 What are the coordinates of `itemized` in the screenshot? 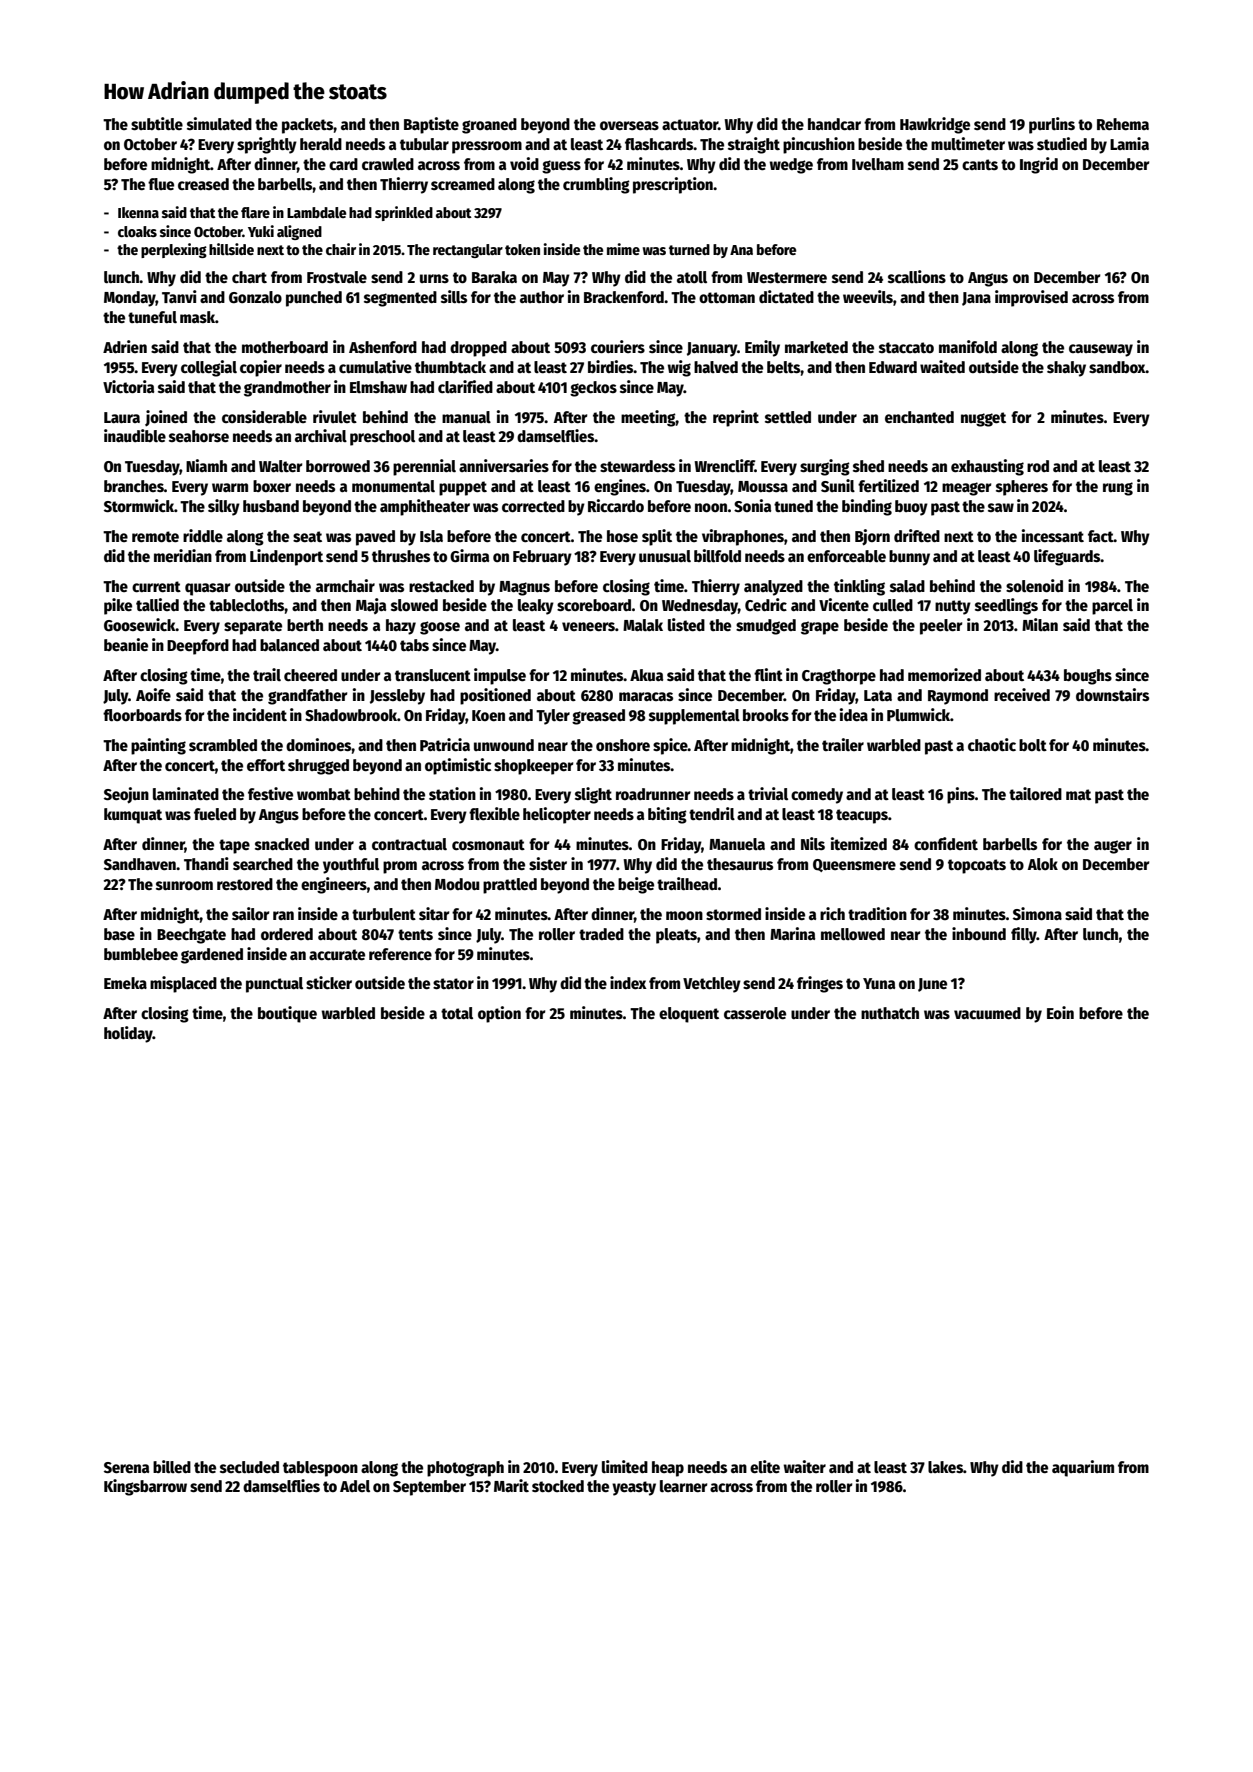 It's located at (859, 843).
